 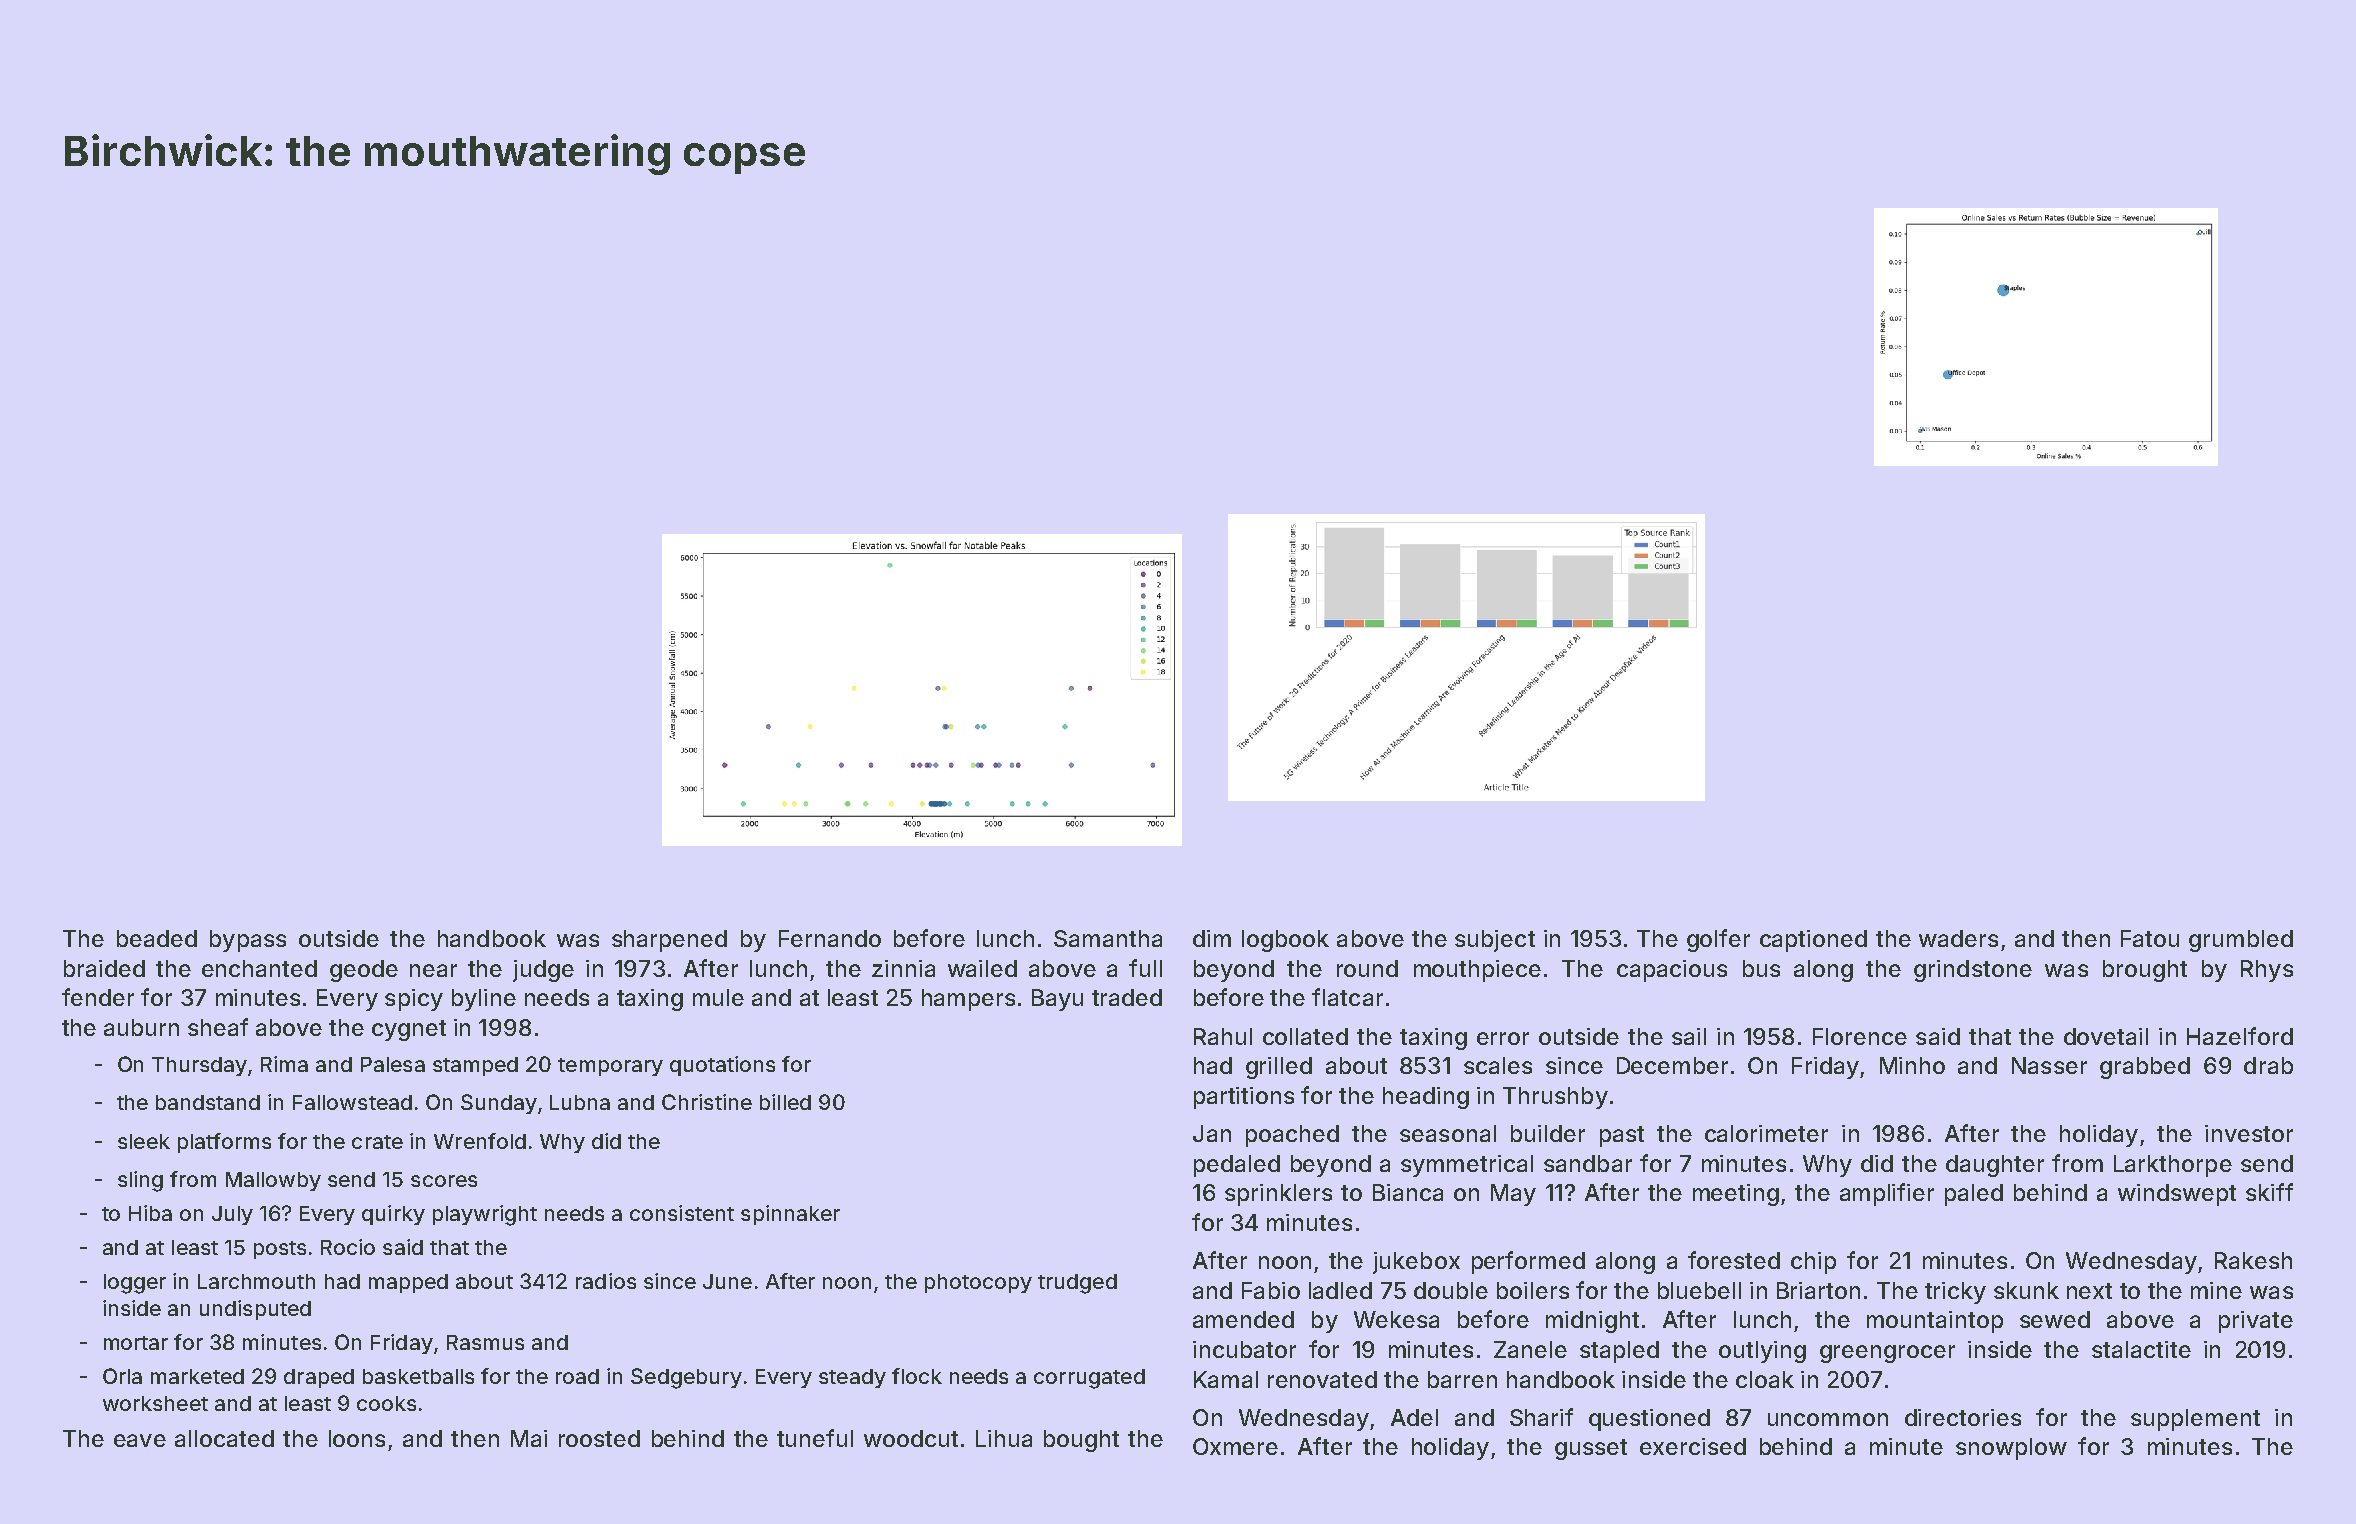 I want to click on flock, so click(x=917, y=1376).
